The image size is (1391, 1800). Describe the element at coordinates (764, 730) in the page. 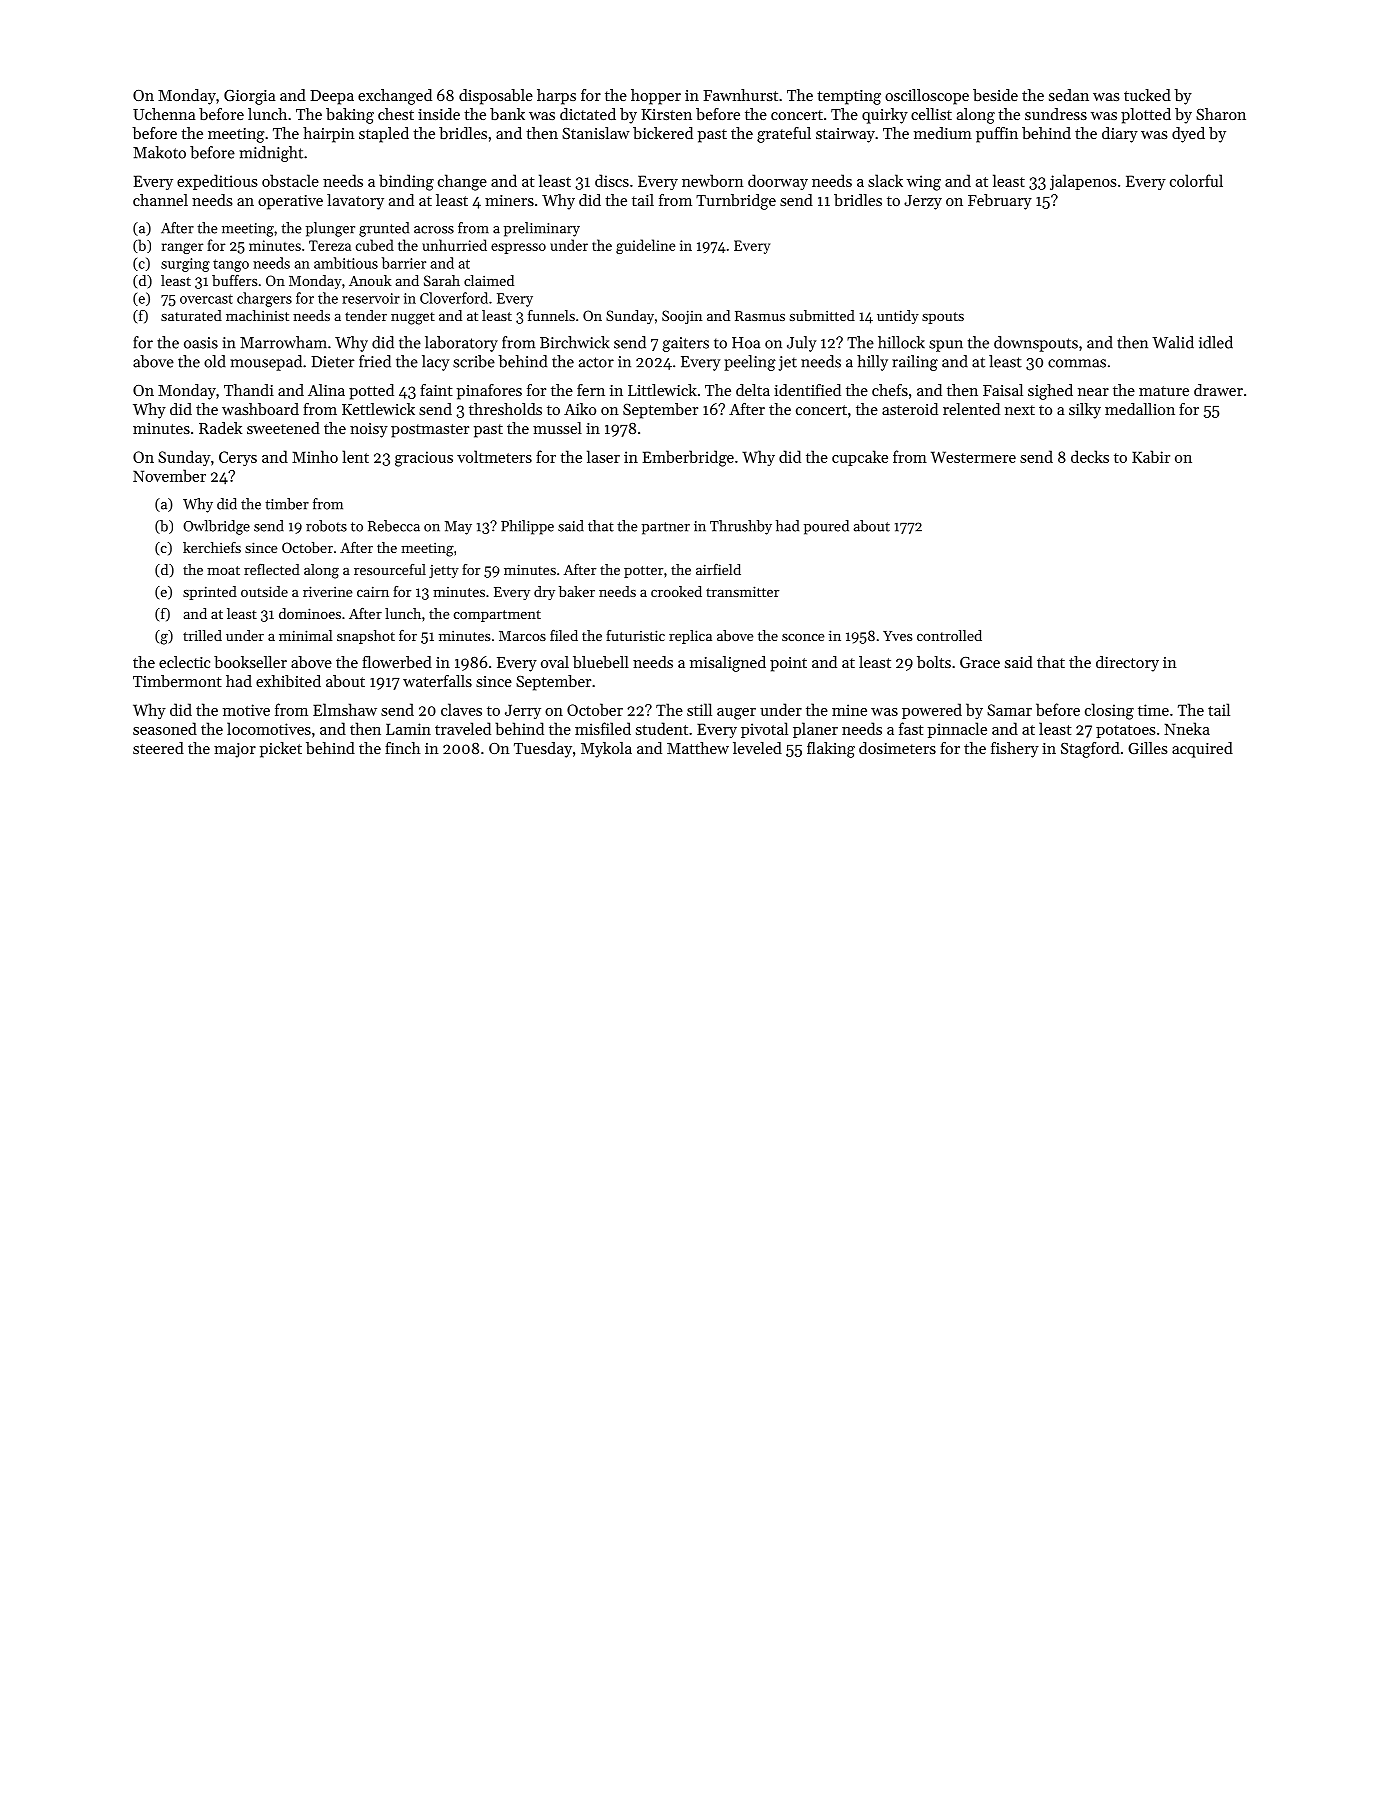

I see `pivotal` at that location.
